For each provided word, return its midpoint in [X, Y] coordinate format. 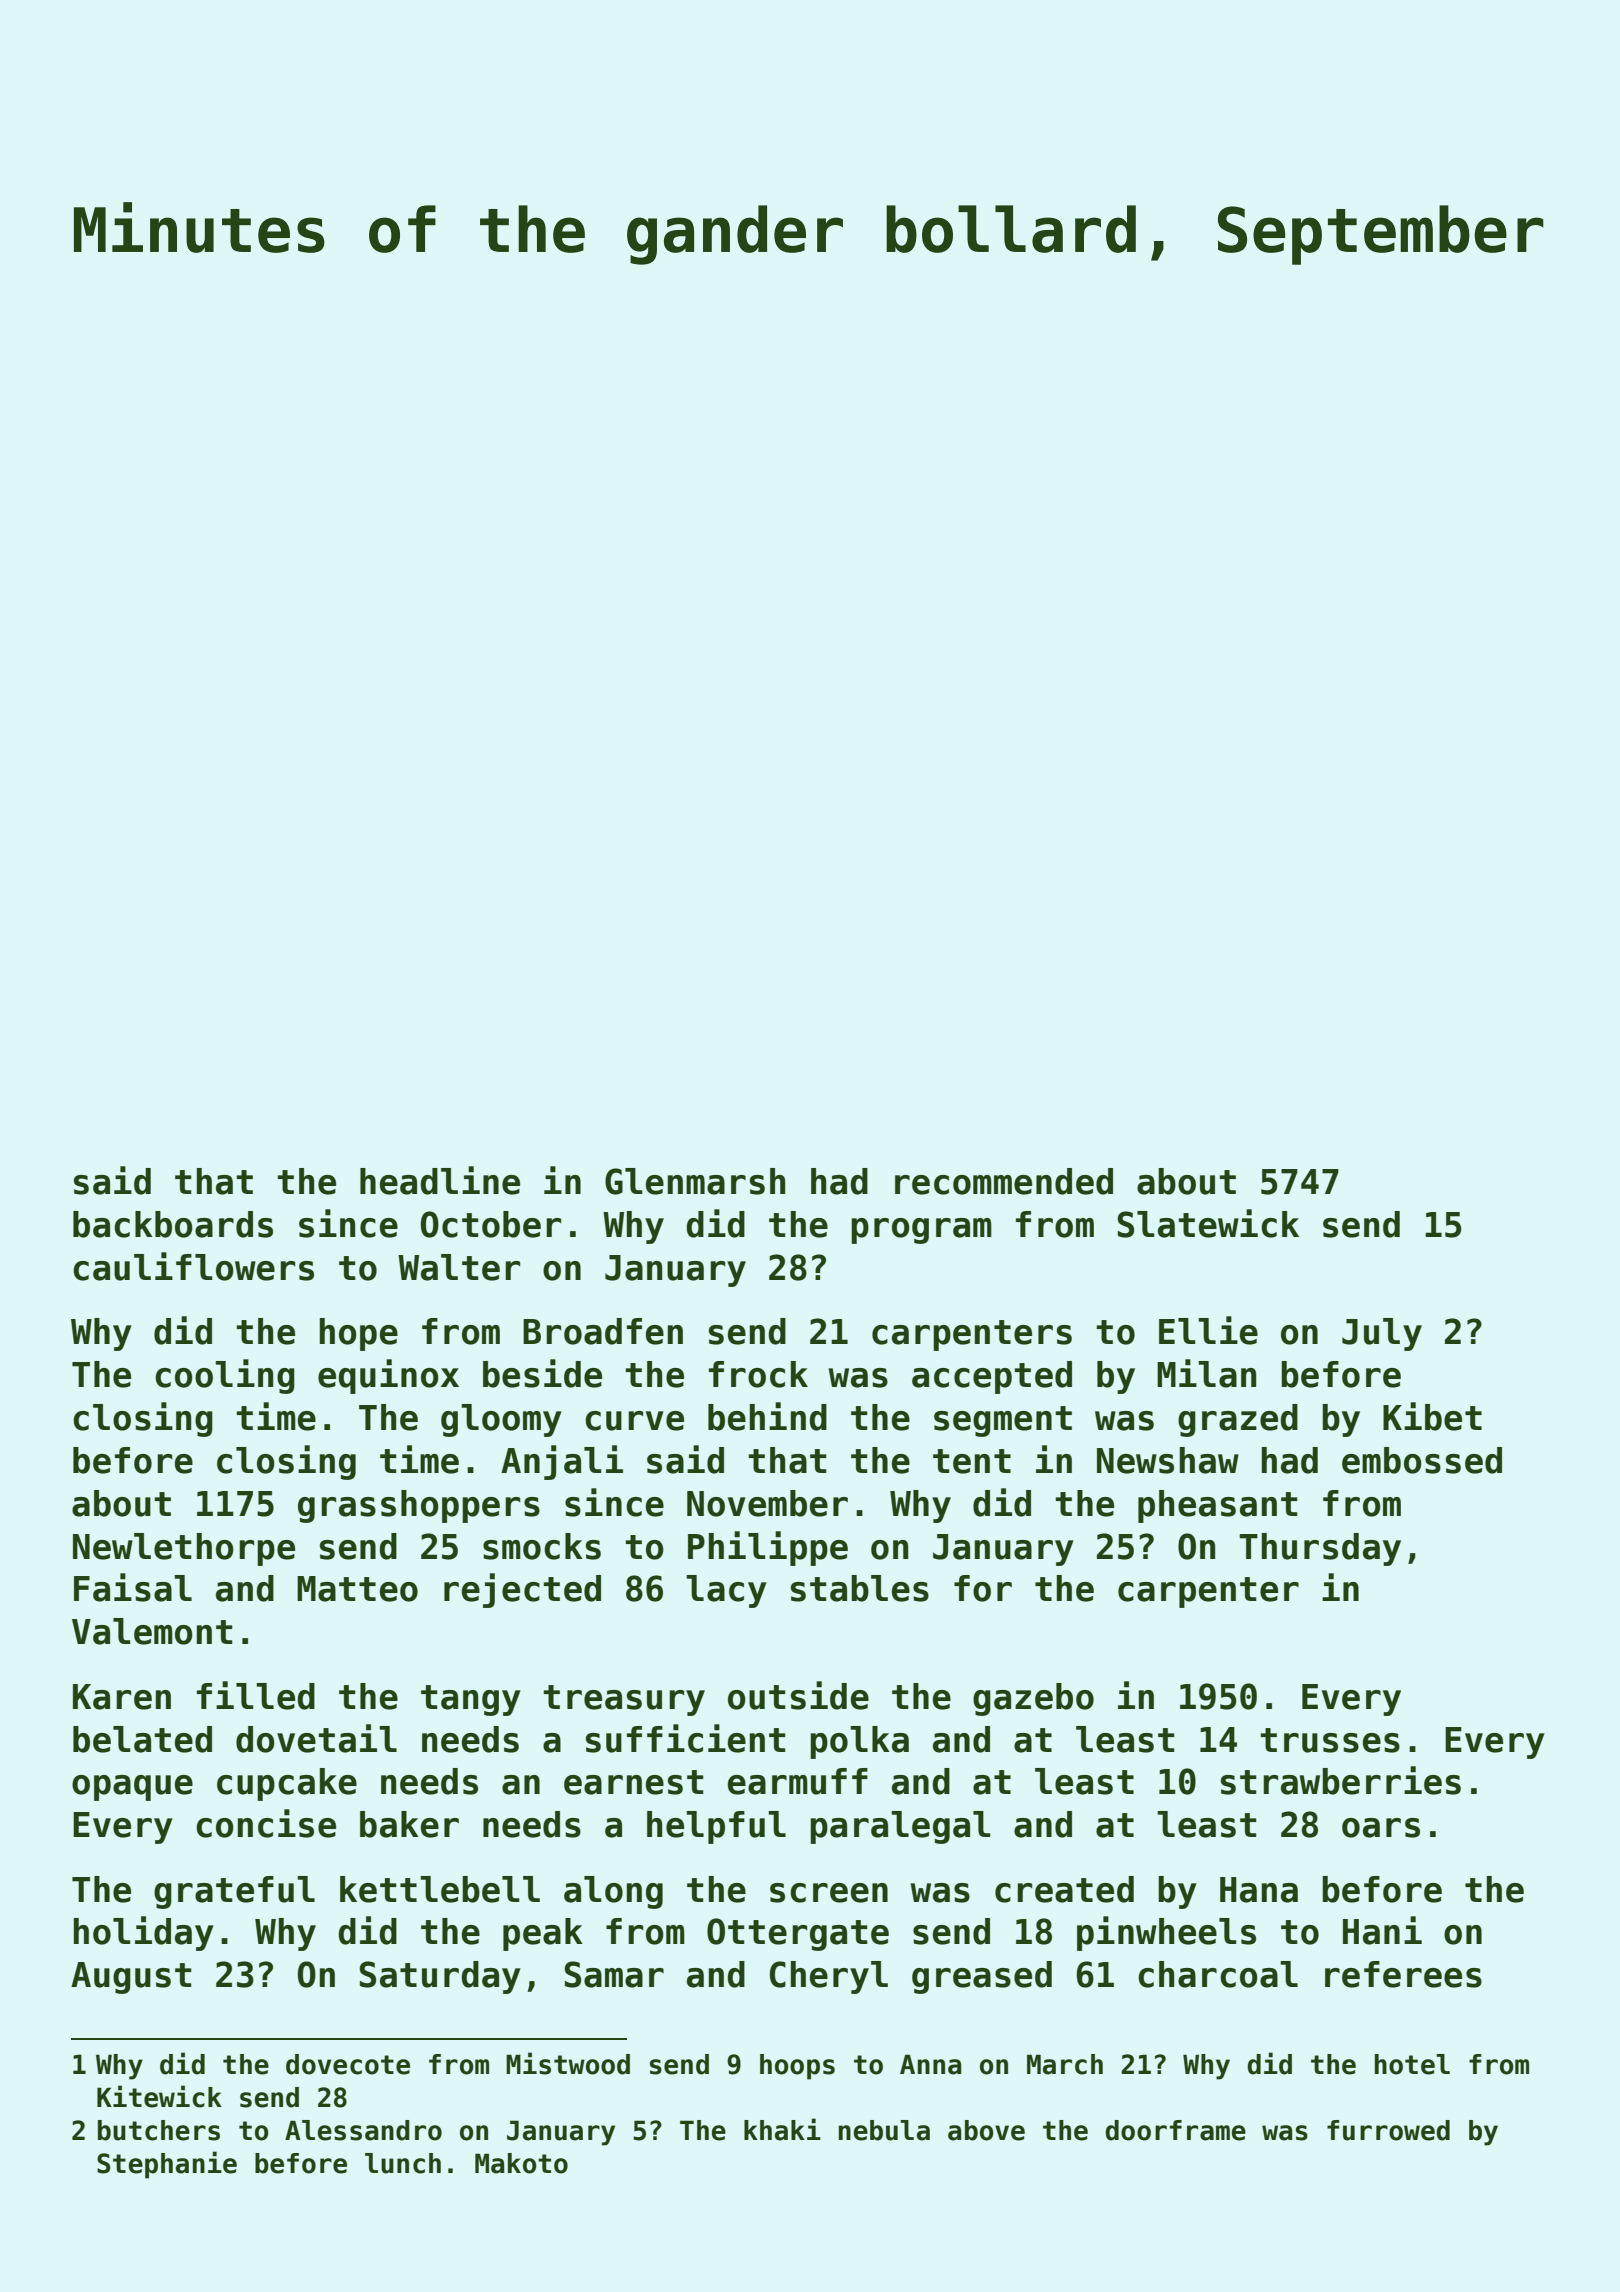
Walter [459, 1267]
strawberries [1341, 1780]
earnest [634, 1782]
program [921, 1231]
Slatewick [1208, 1223]
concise [266, 1823]
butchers [159, 2130]
